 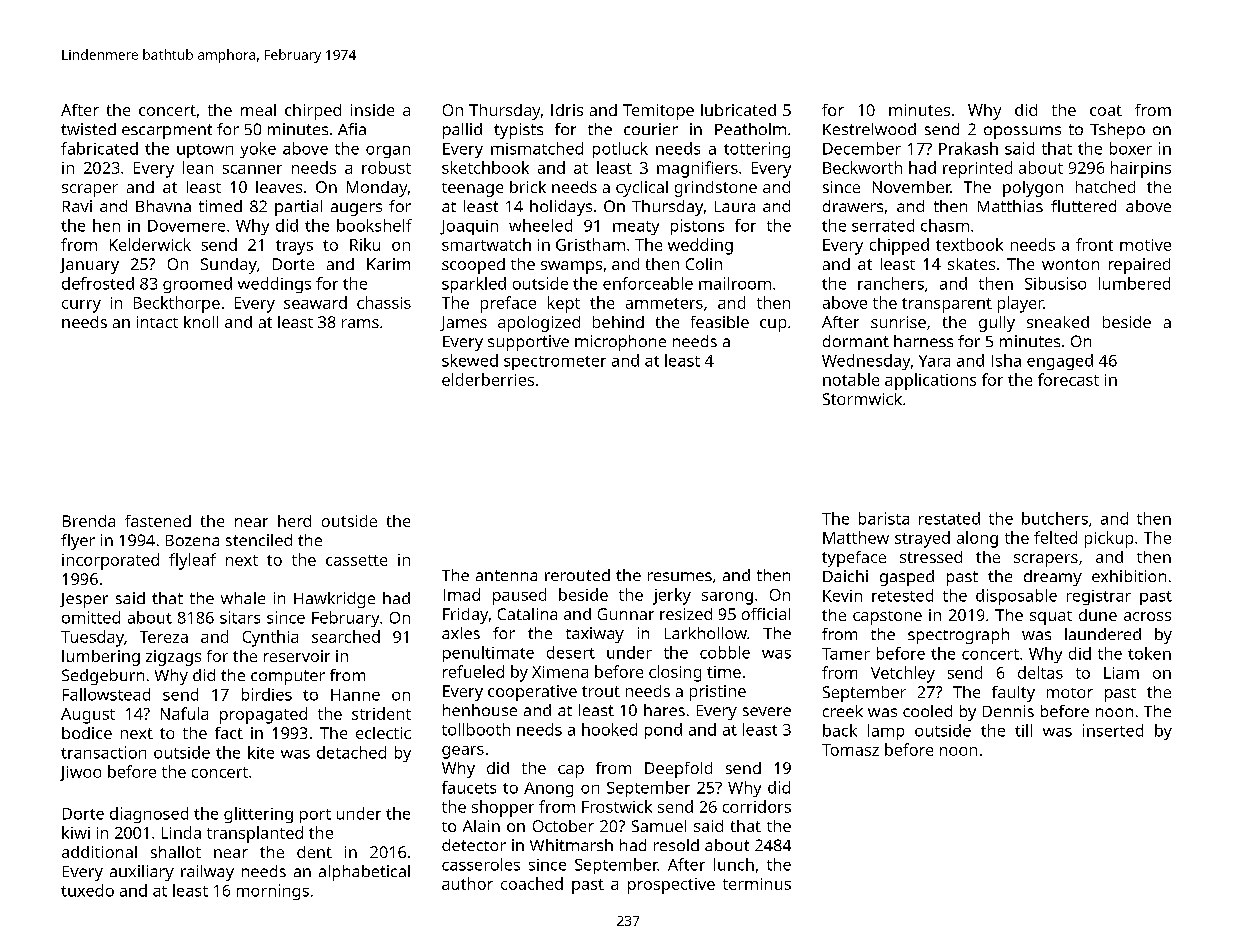 What do you see at coordinates (958, 636) in the image?
I see `spectrograph` at bounding box center [958, 636].
